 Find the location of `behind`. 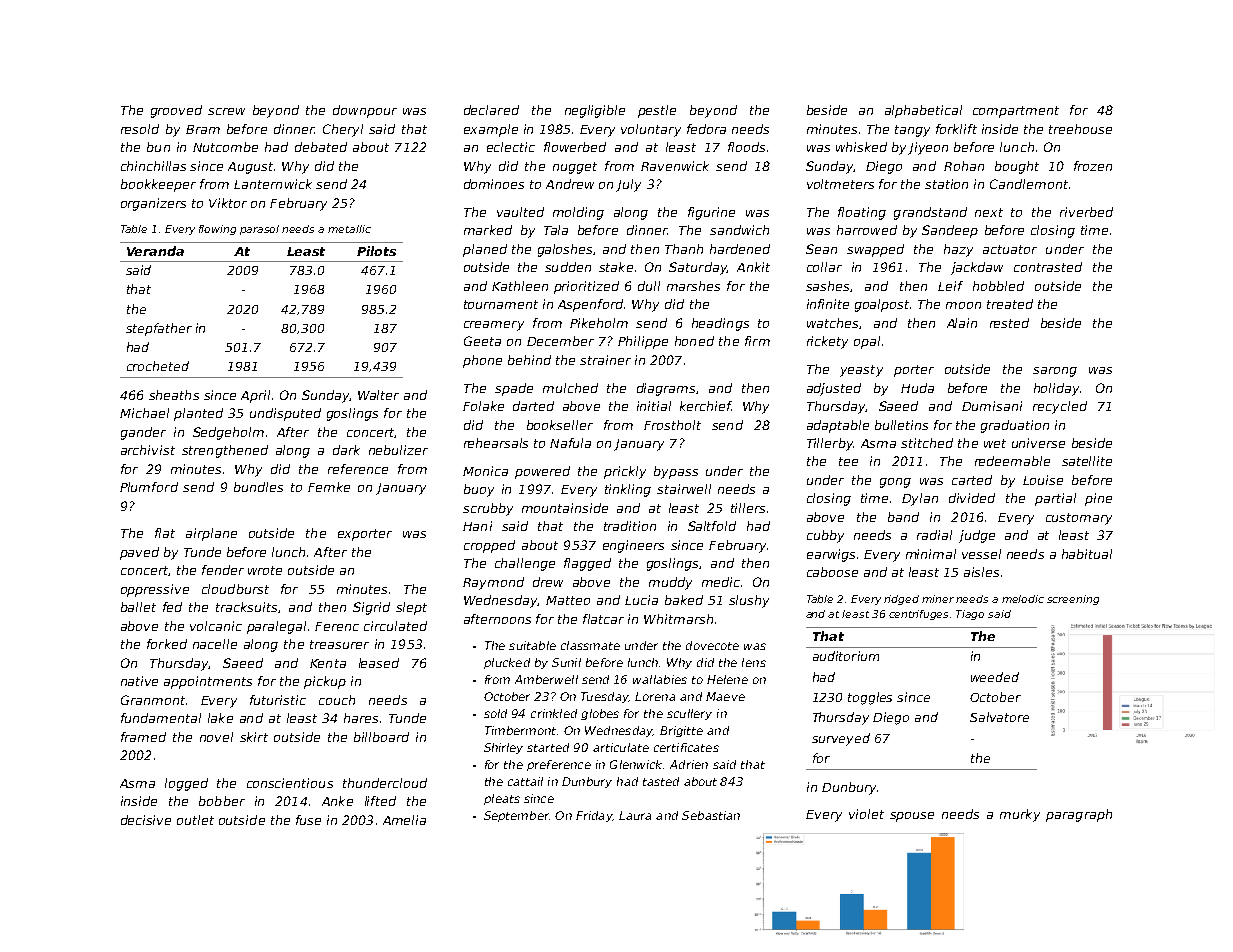

behind is located at coordinates (529, 360).
